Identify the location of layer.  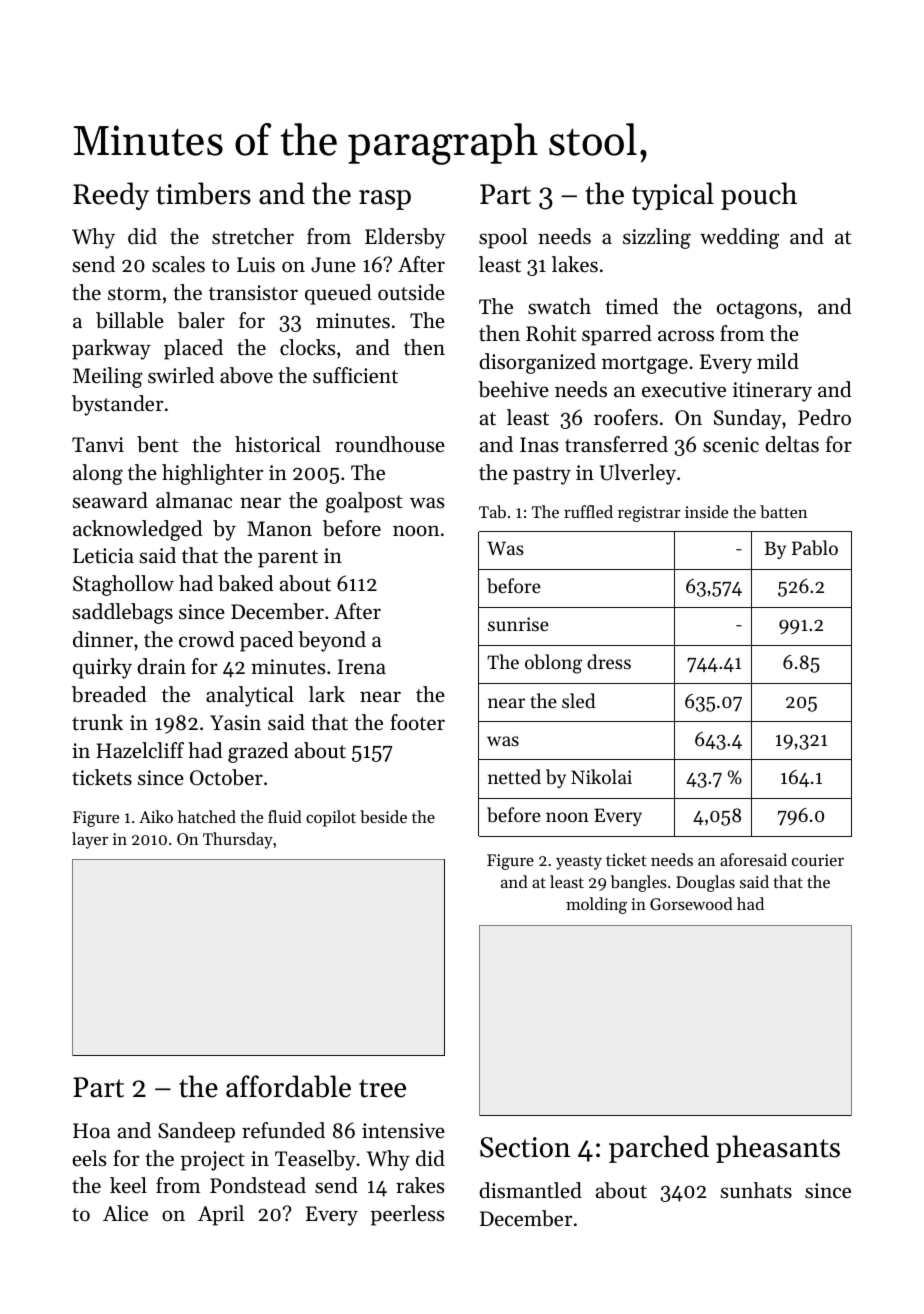
(90, 840).
